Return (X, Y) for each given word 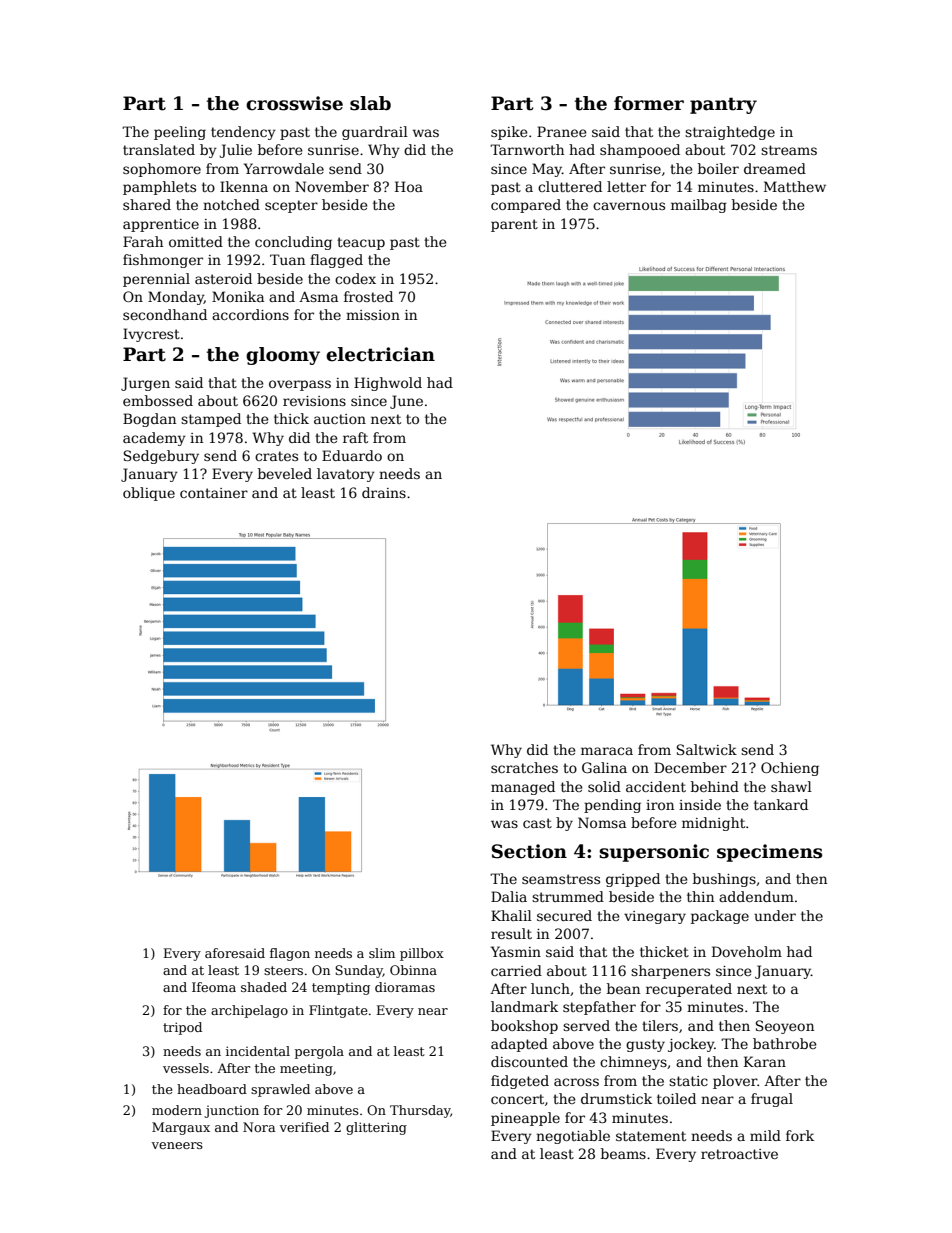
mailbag (699, 206)
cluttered (570, 186)
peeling (180, 133)
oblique (149, 494)
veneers (177, 1145)
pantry (723, 105)
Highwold (388, 384)
